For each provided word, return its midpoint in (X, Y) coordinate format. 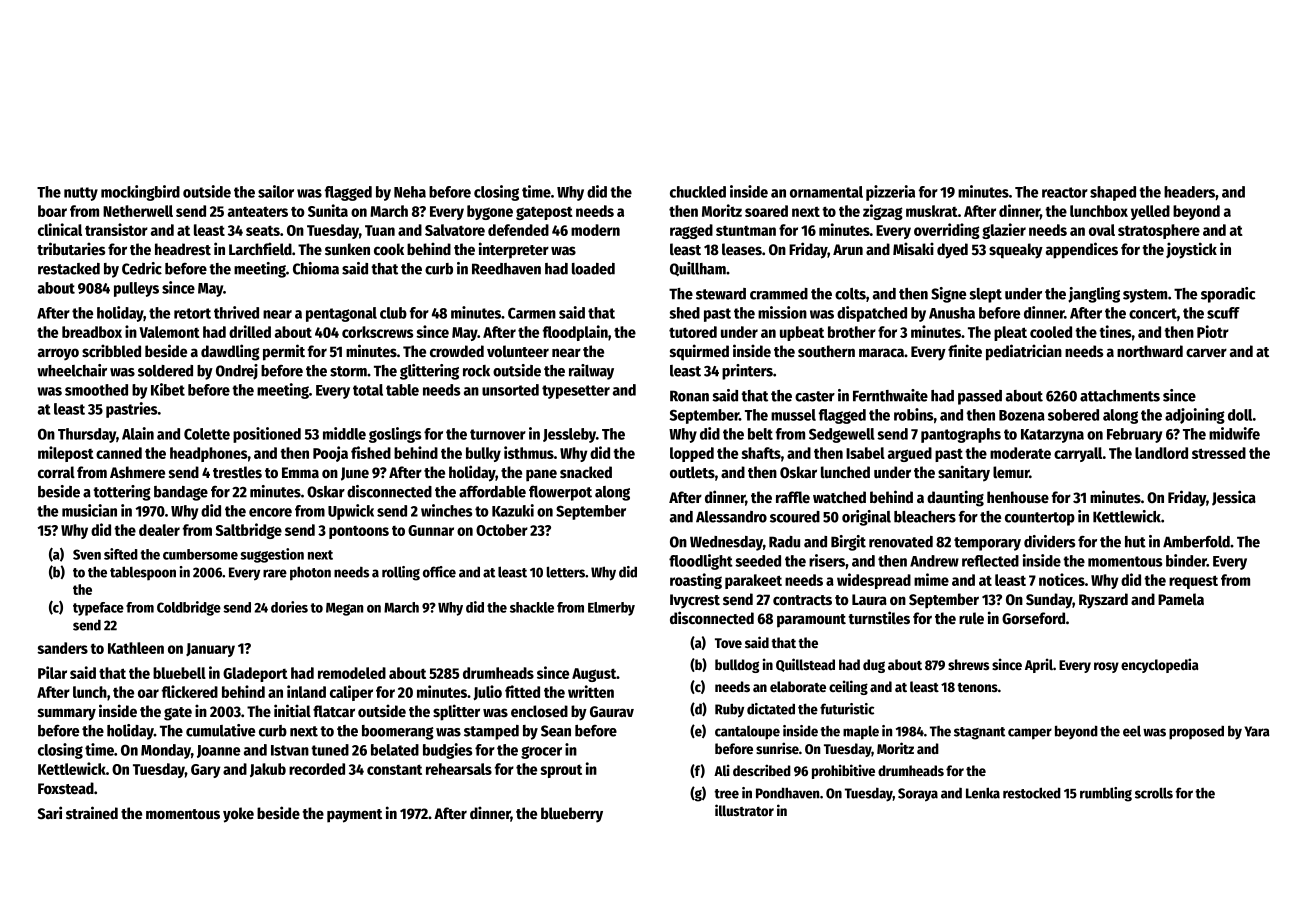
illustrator (744, 810)
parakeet (753, 581)
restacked (69, 269)
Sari (50, 813)
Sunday (1049, 601)
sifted (121, 554)
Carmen (532, 313)
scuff (1223, 313)
